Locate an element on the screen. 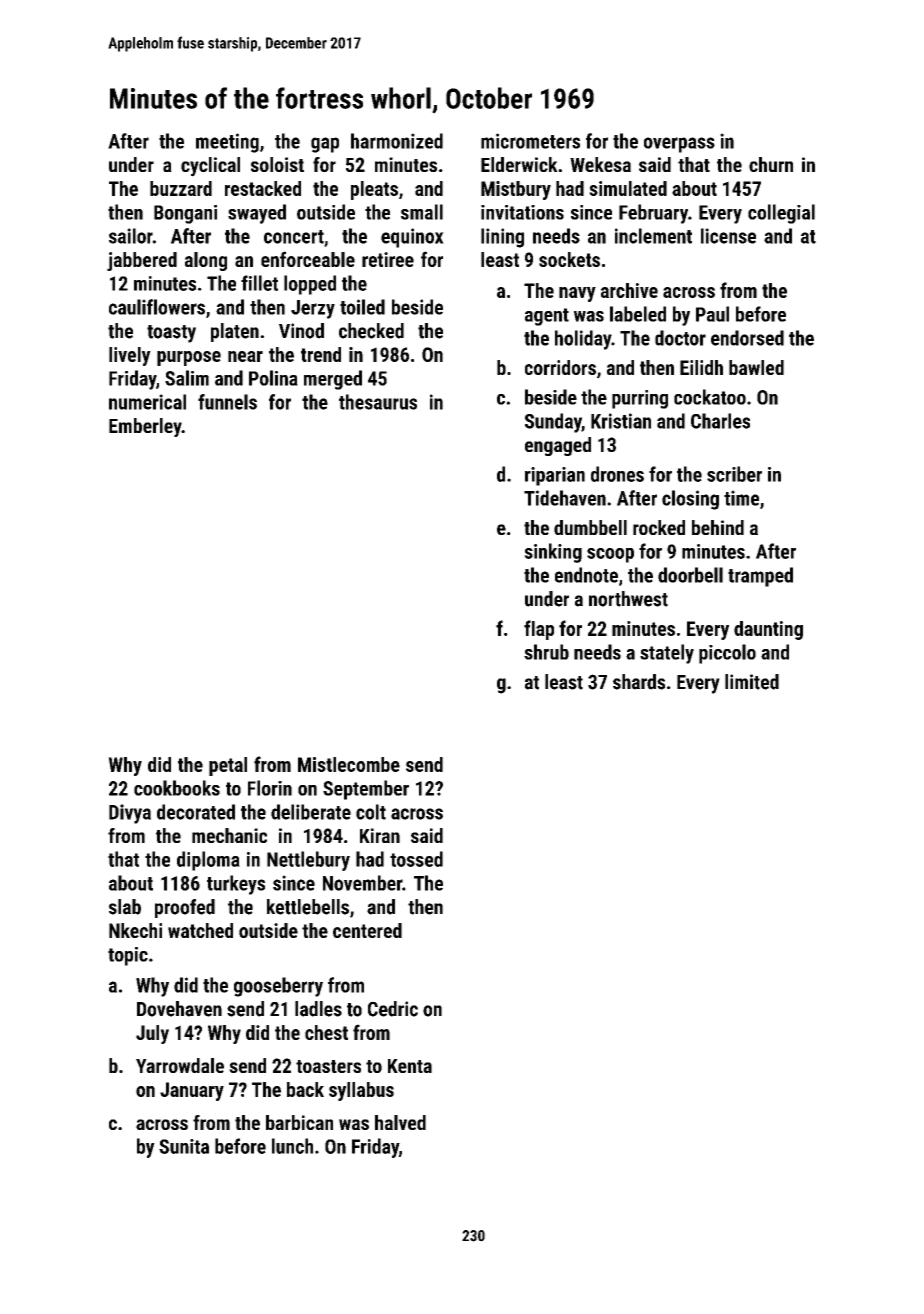 The image size is (924, 1314). petal is located at coordinates (228, 766).
